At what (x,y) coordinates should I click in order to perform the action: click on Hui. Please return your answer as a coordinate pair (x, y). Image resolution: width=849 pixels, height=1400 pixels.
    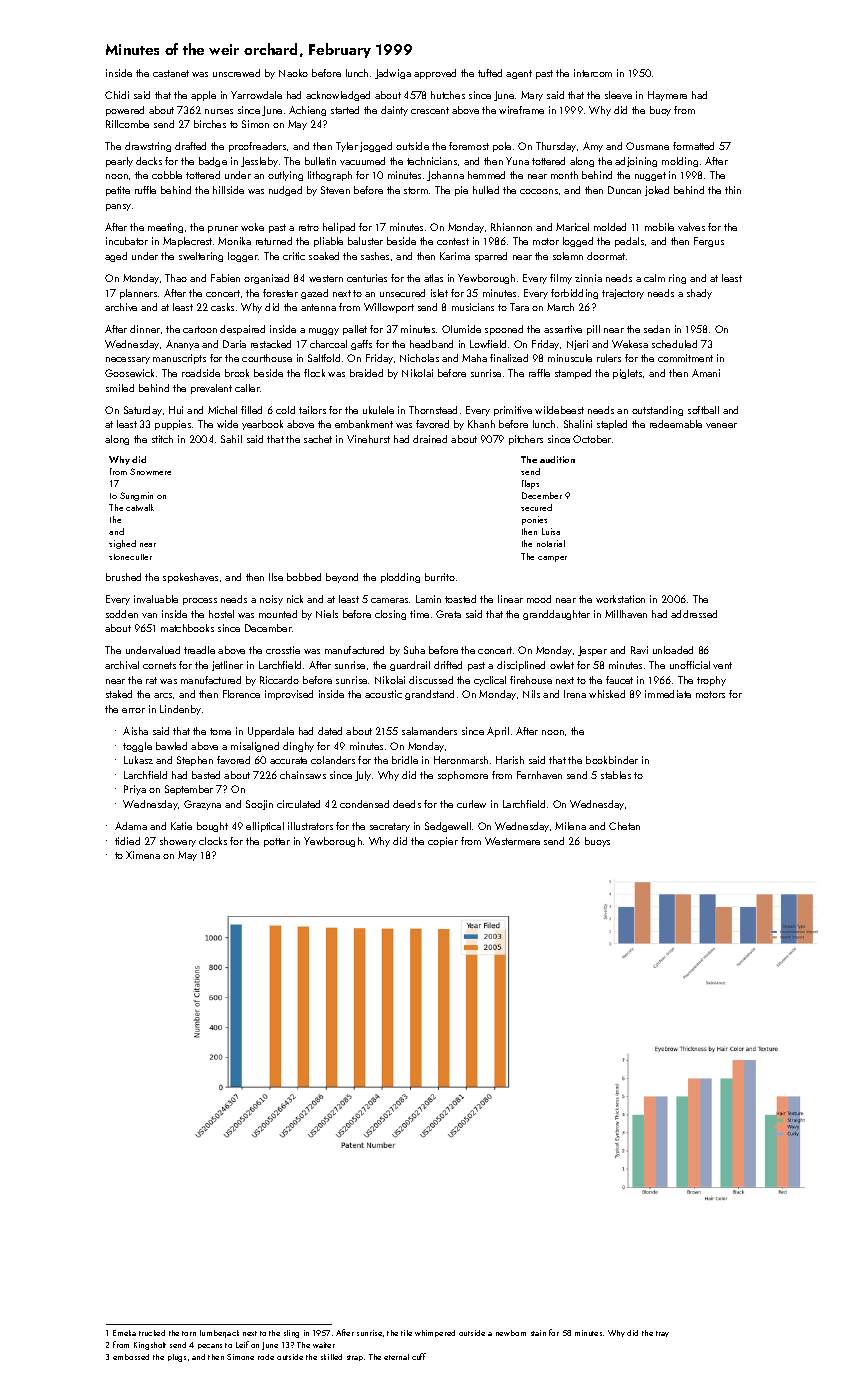
    Looking at the image, I should click on (176, 410).
